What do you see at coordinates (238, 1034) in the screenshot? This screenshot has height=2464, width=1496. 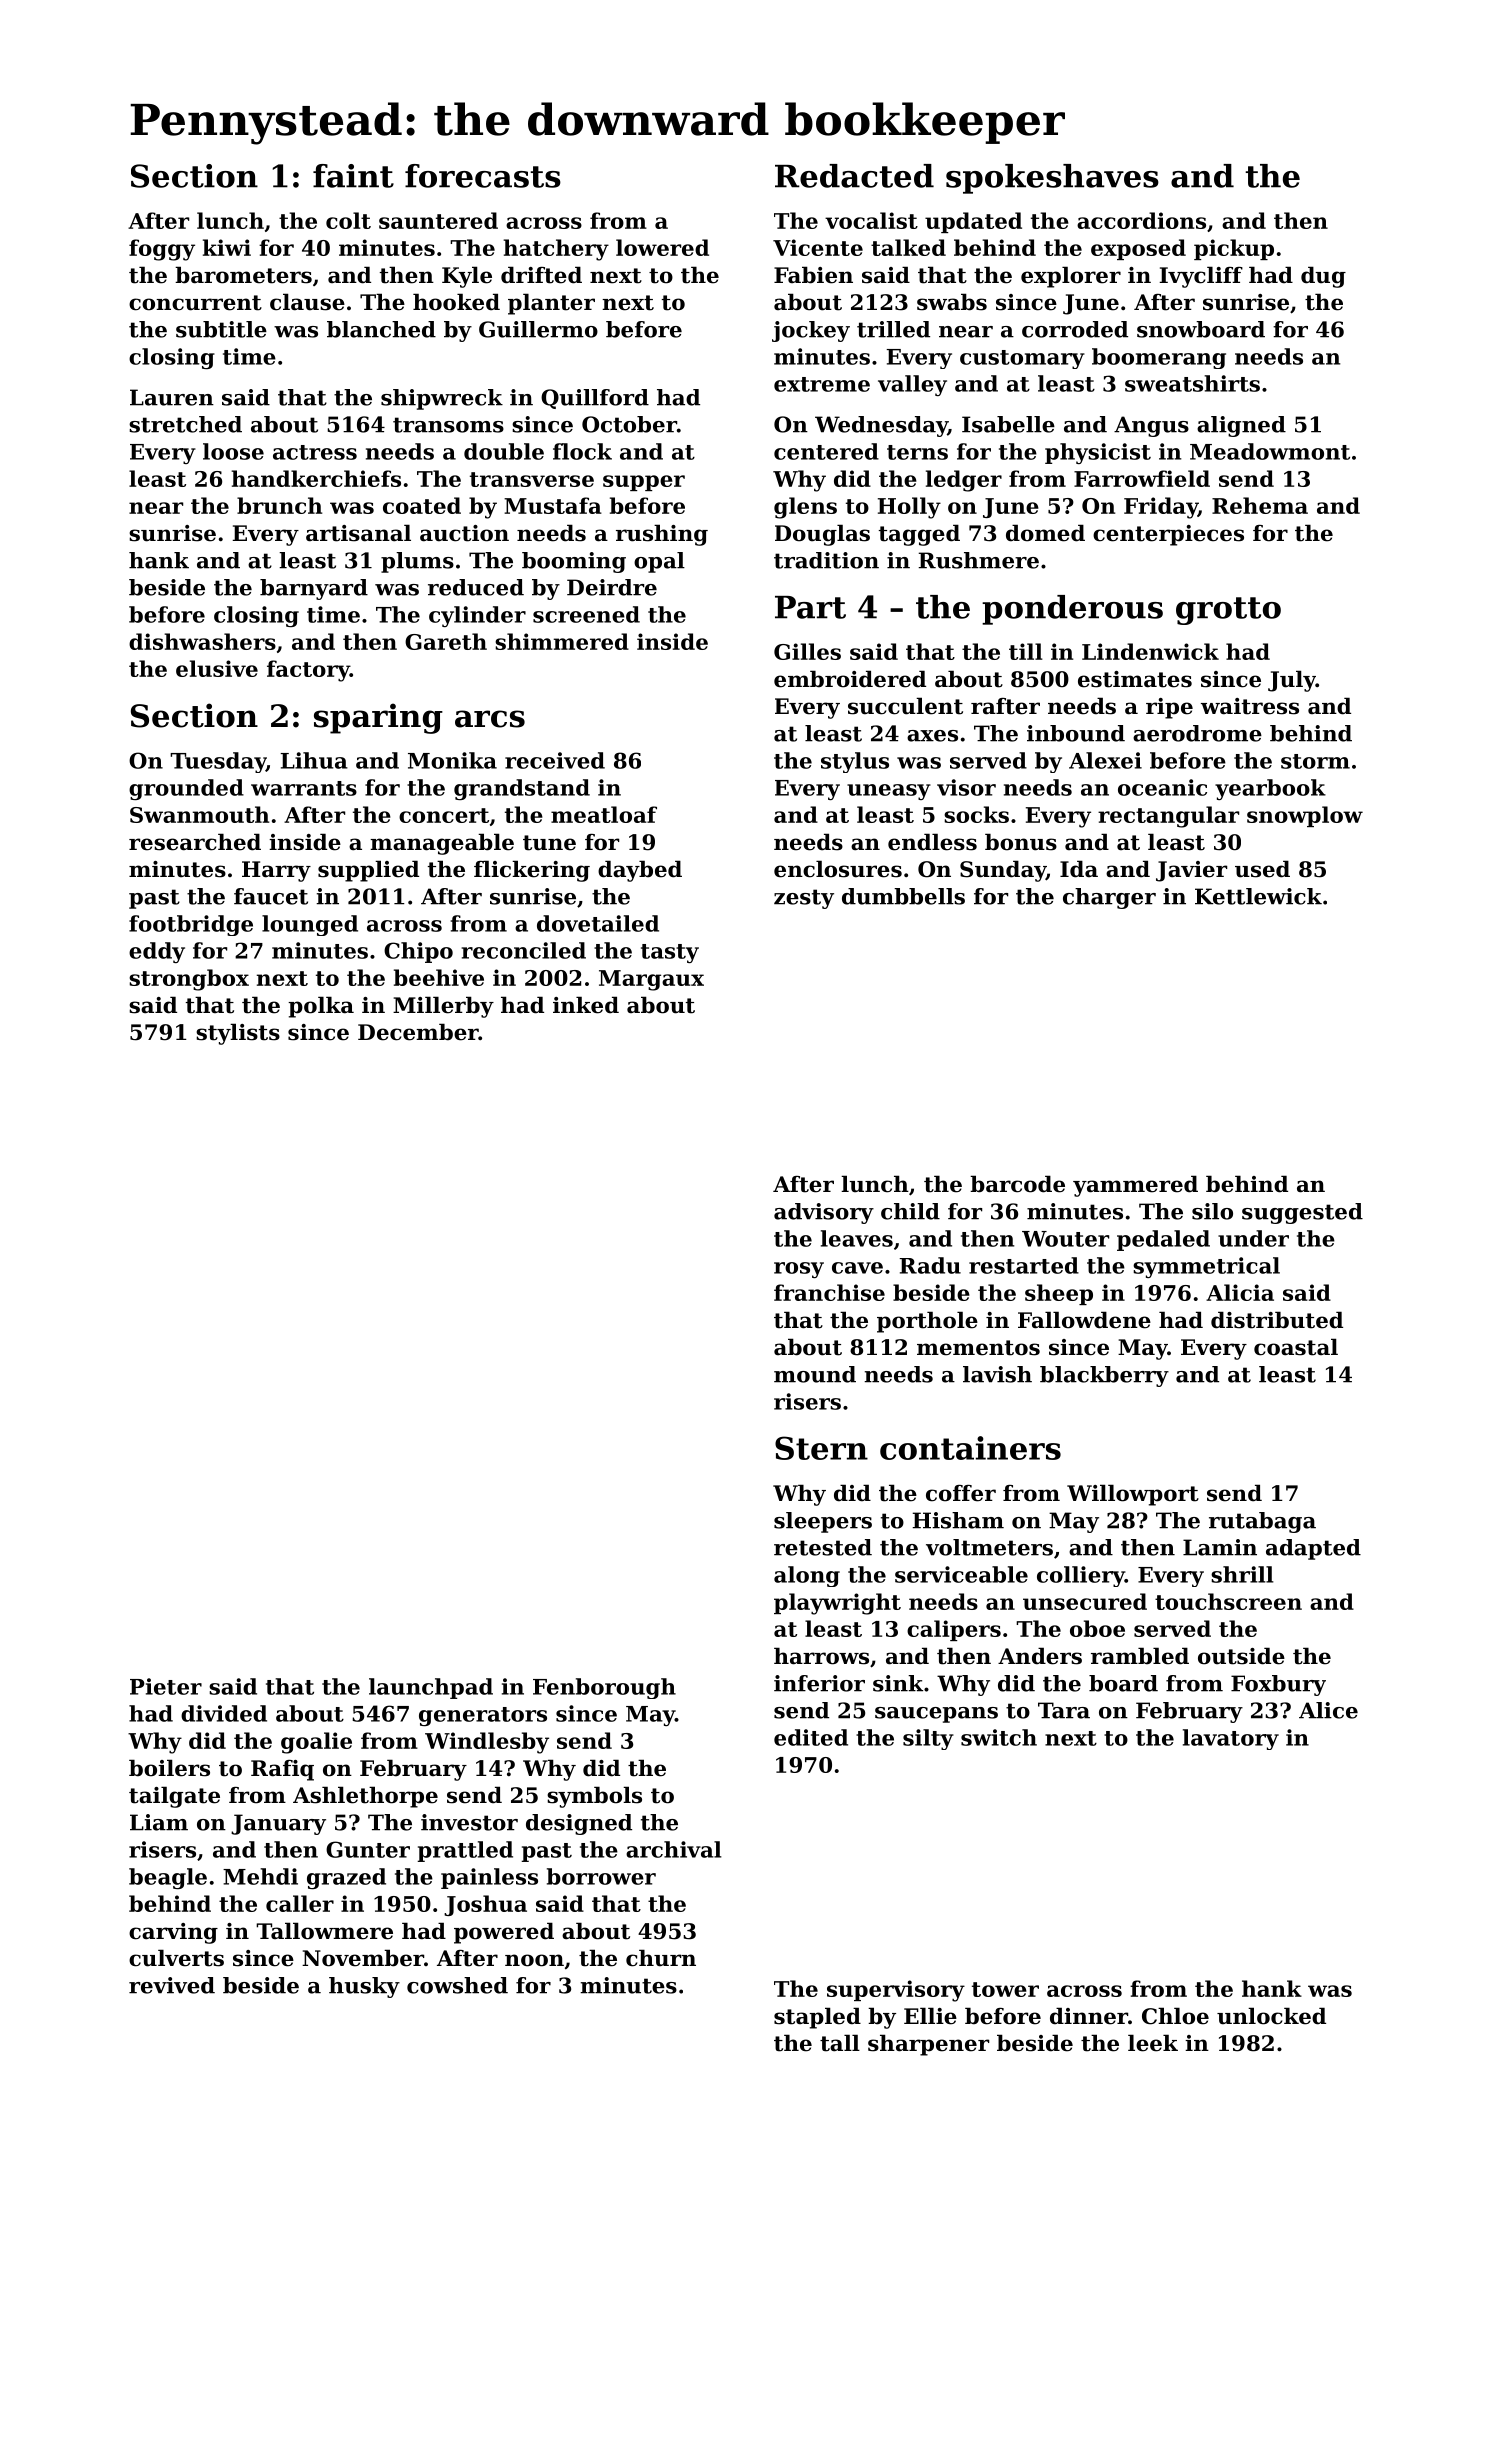 I see `stylists` at bounding box center [238, 1034].
